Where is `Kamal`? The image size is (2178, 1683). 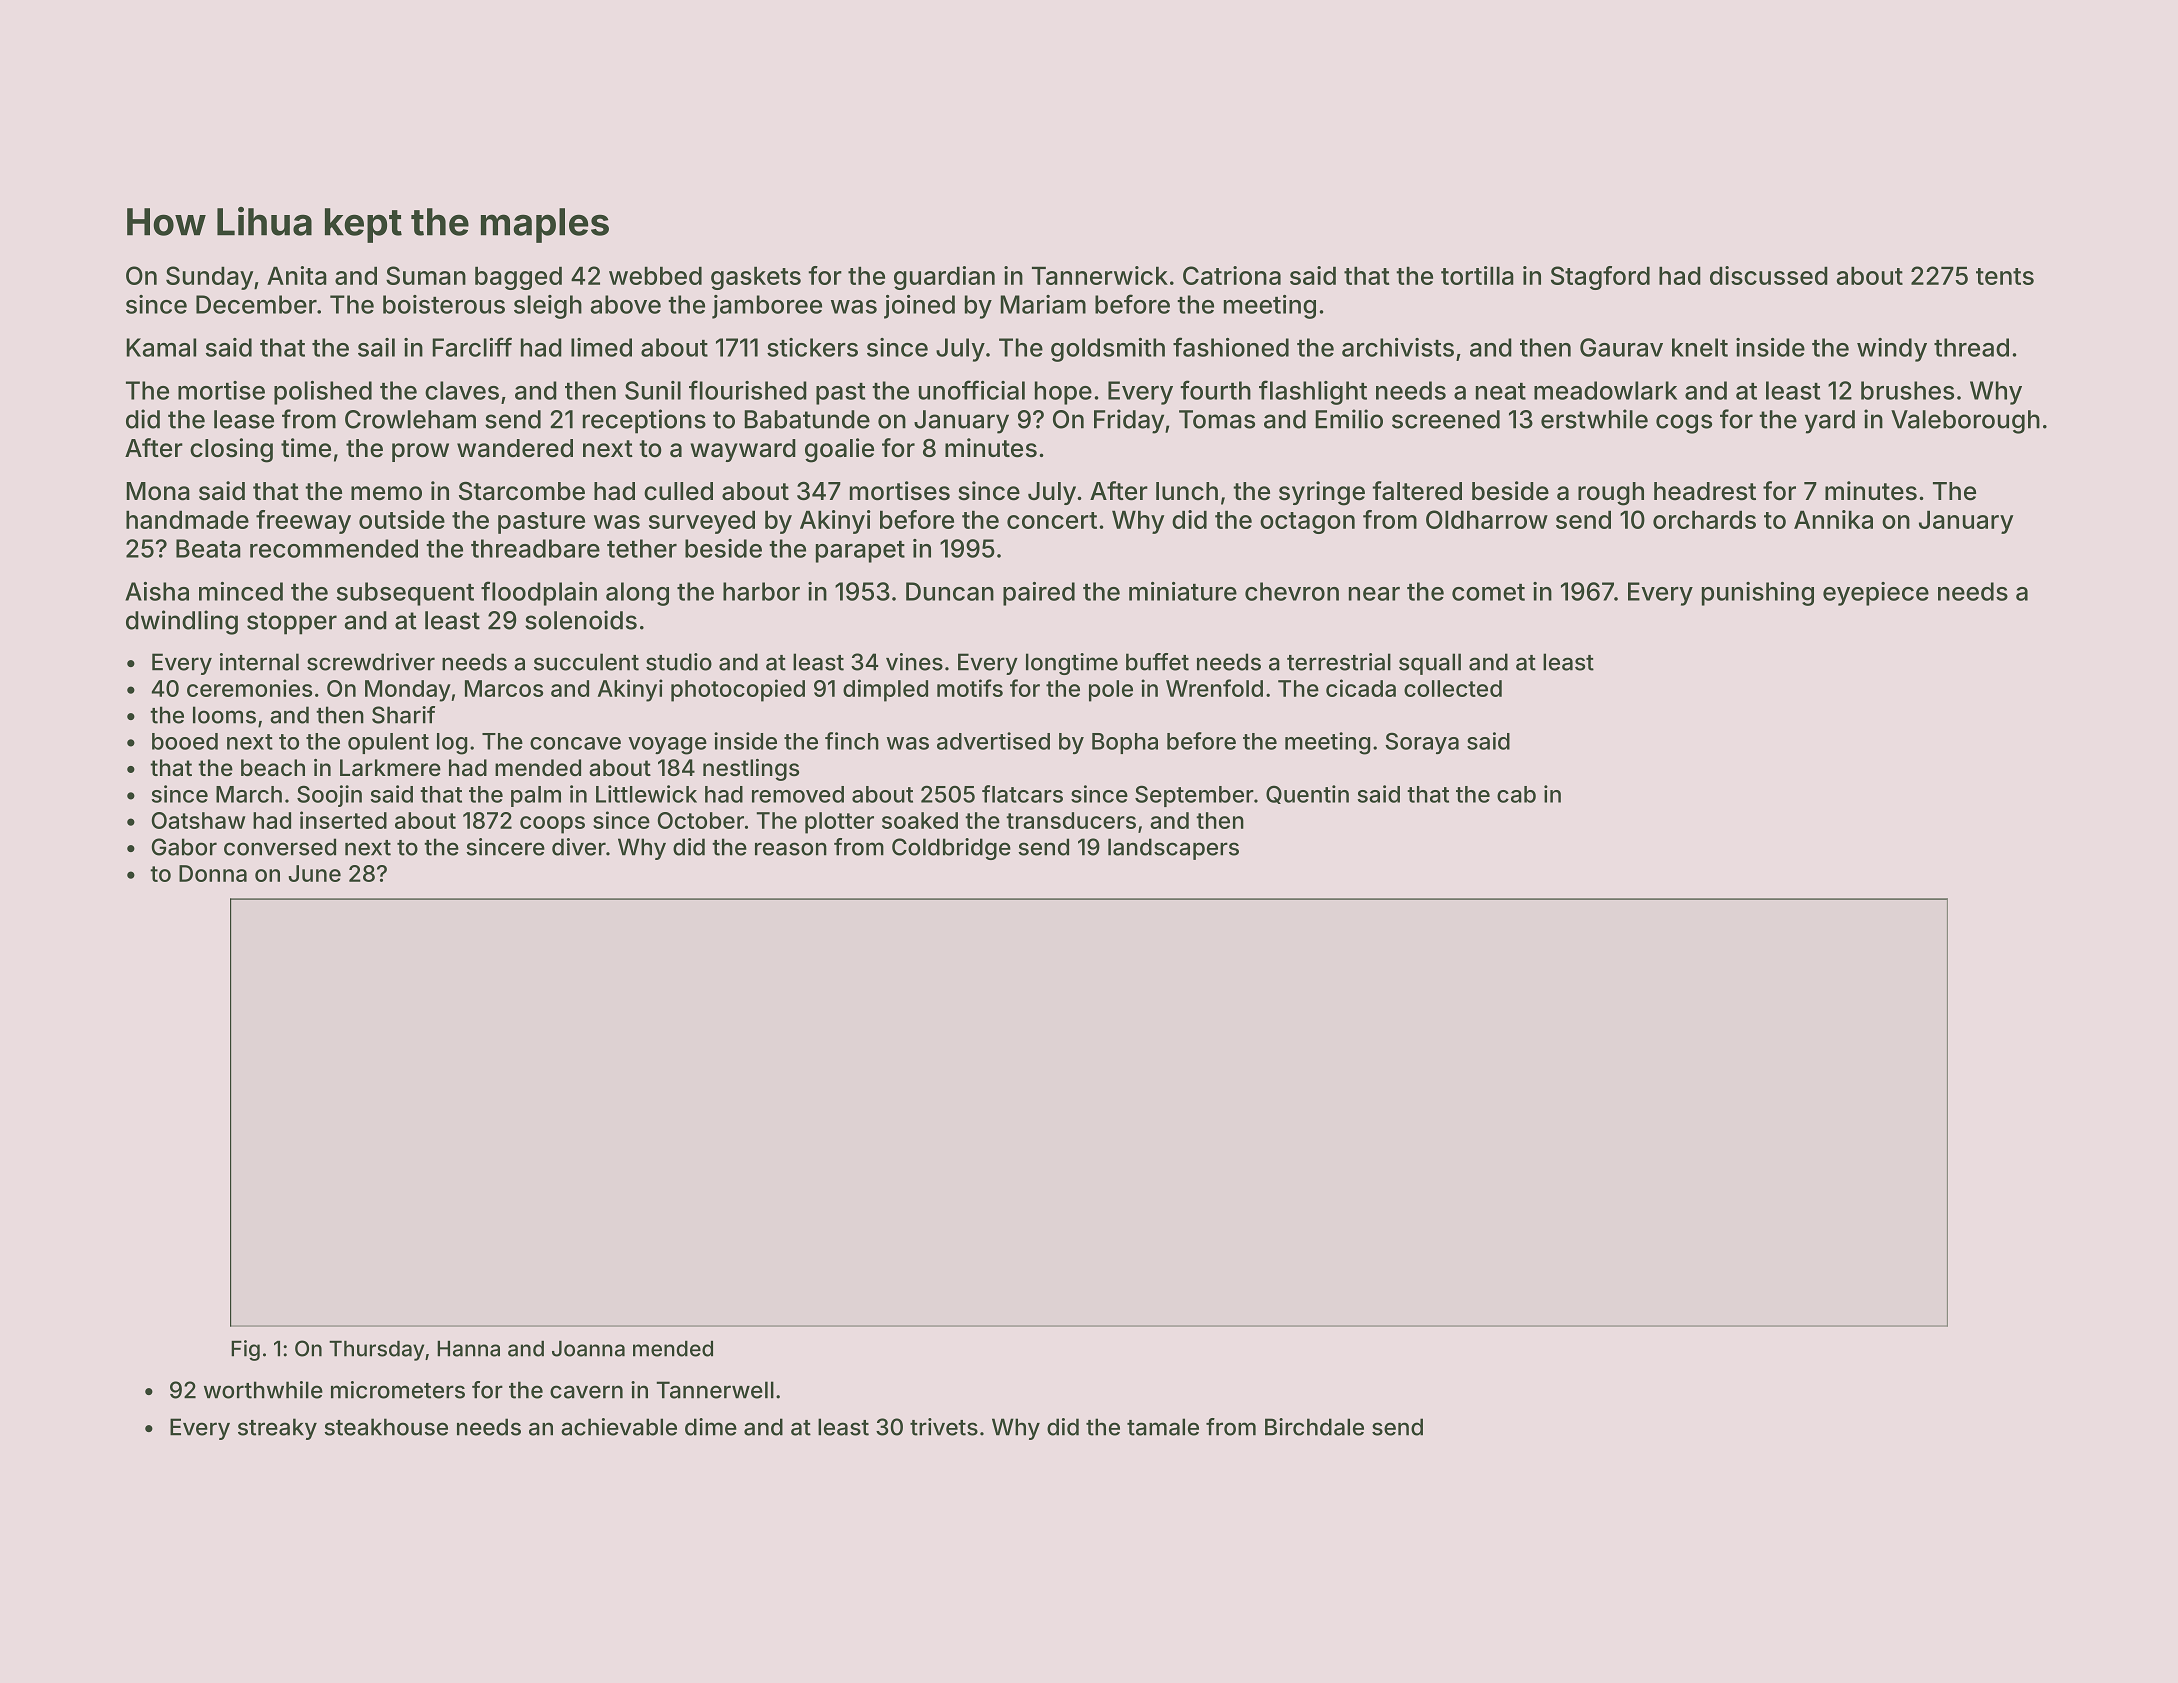
Kamal is located at coordinates (161, 347).
